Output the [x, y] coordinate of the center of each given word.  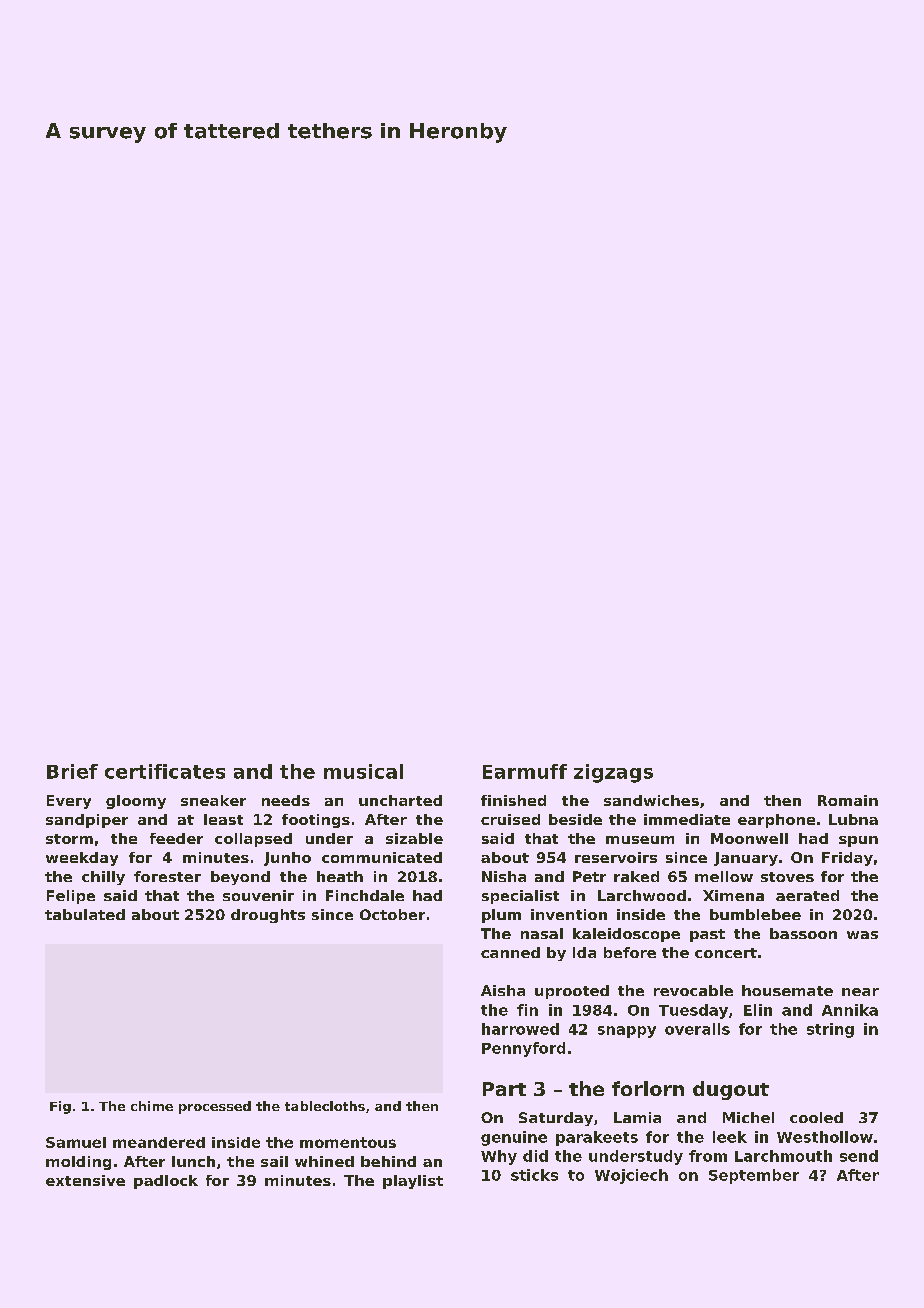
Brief [72, 771]
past [707, 935]
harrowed [520, 1029]
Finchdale [365, 895]
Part [504, 1089]
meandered [159, 1142]
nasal [542, 933]
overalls [697, 1029]
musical [363, 771]
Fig [60, 1107]
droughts [268, 916]
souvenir [258, 895]
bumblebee [755, 914]
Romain [848, 800]
